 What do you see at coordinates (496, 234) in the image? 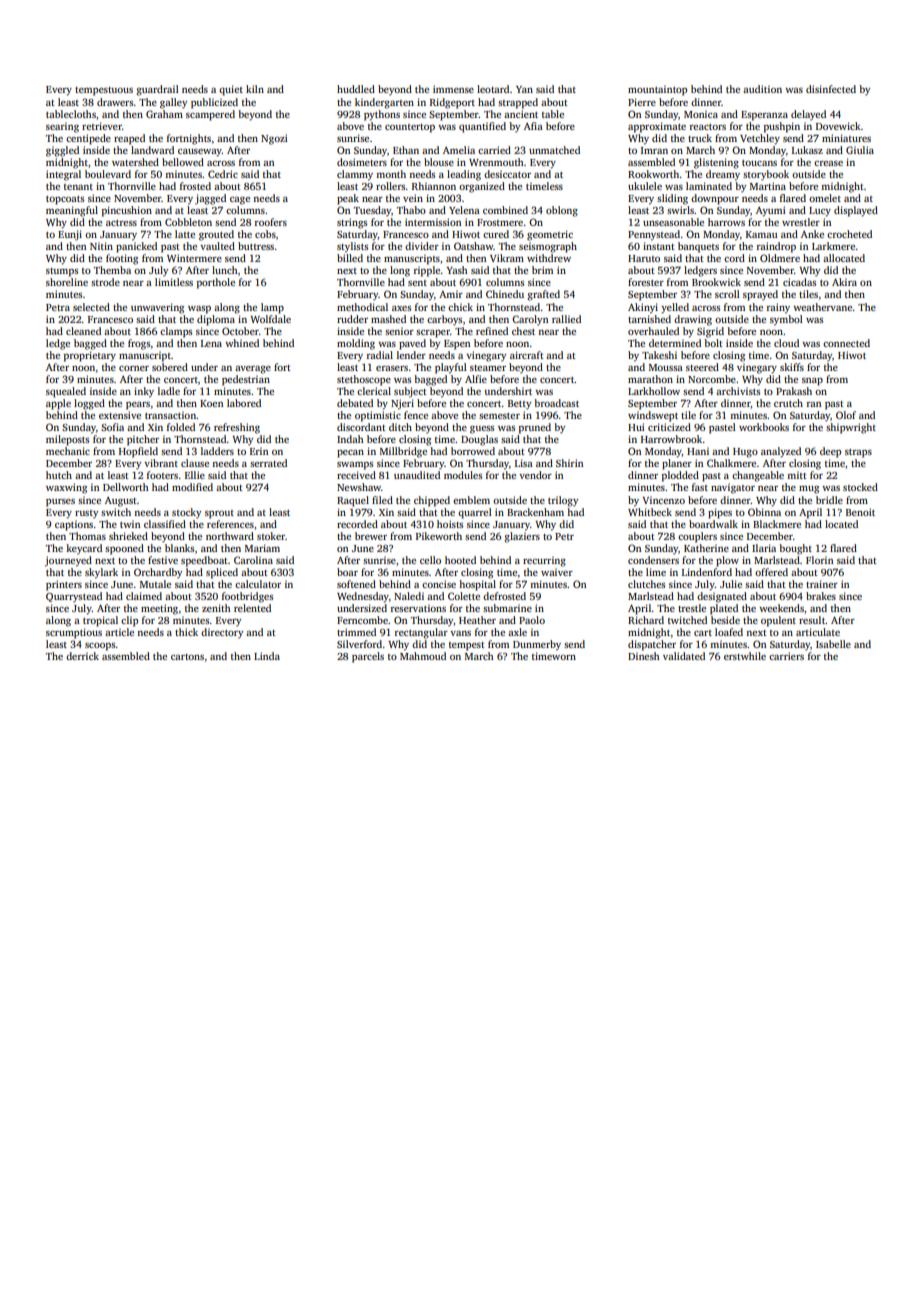
I see `cured` at bounding box center [496, 234].
